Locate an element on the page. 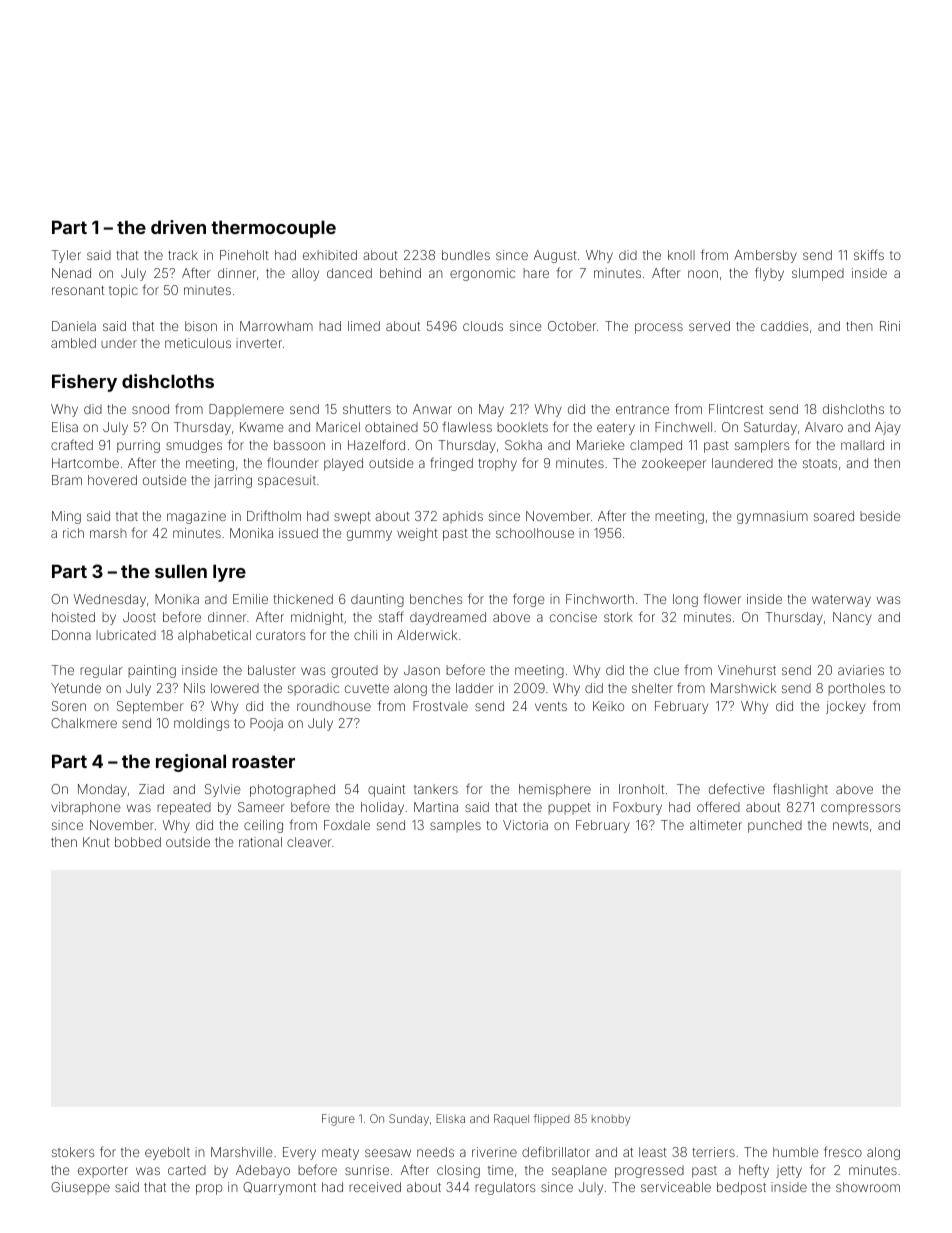 The width and height of the document is (952, 1233). knobby is located at coordinates (611, 1120).
